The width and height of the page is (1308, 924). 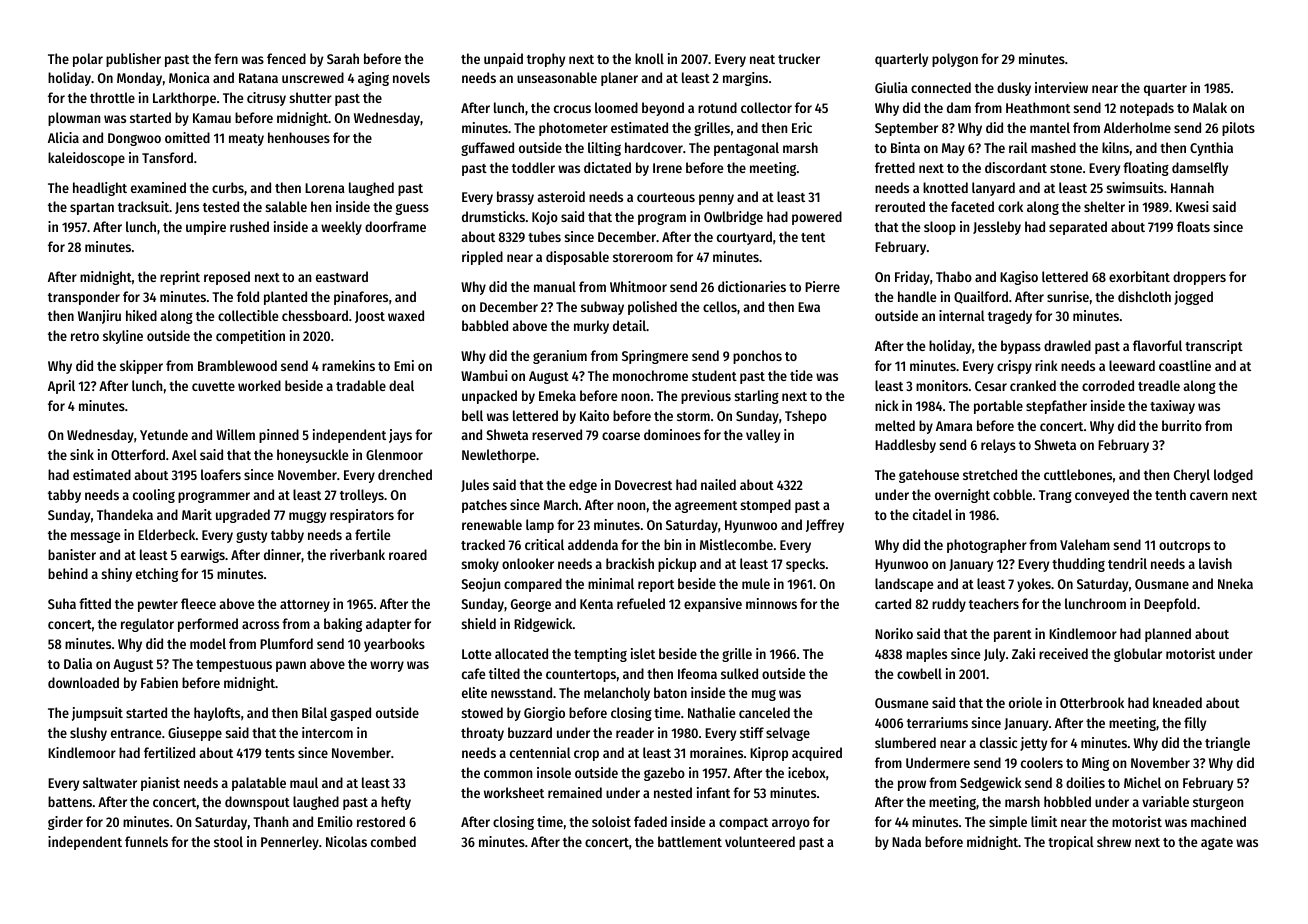 What do you see at coordinates (311, 97) in the page?
I see `shutter` at bounding box center [311, 97].
